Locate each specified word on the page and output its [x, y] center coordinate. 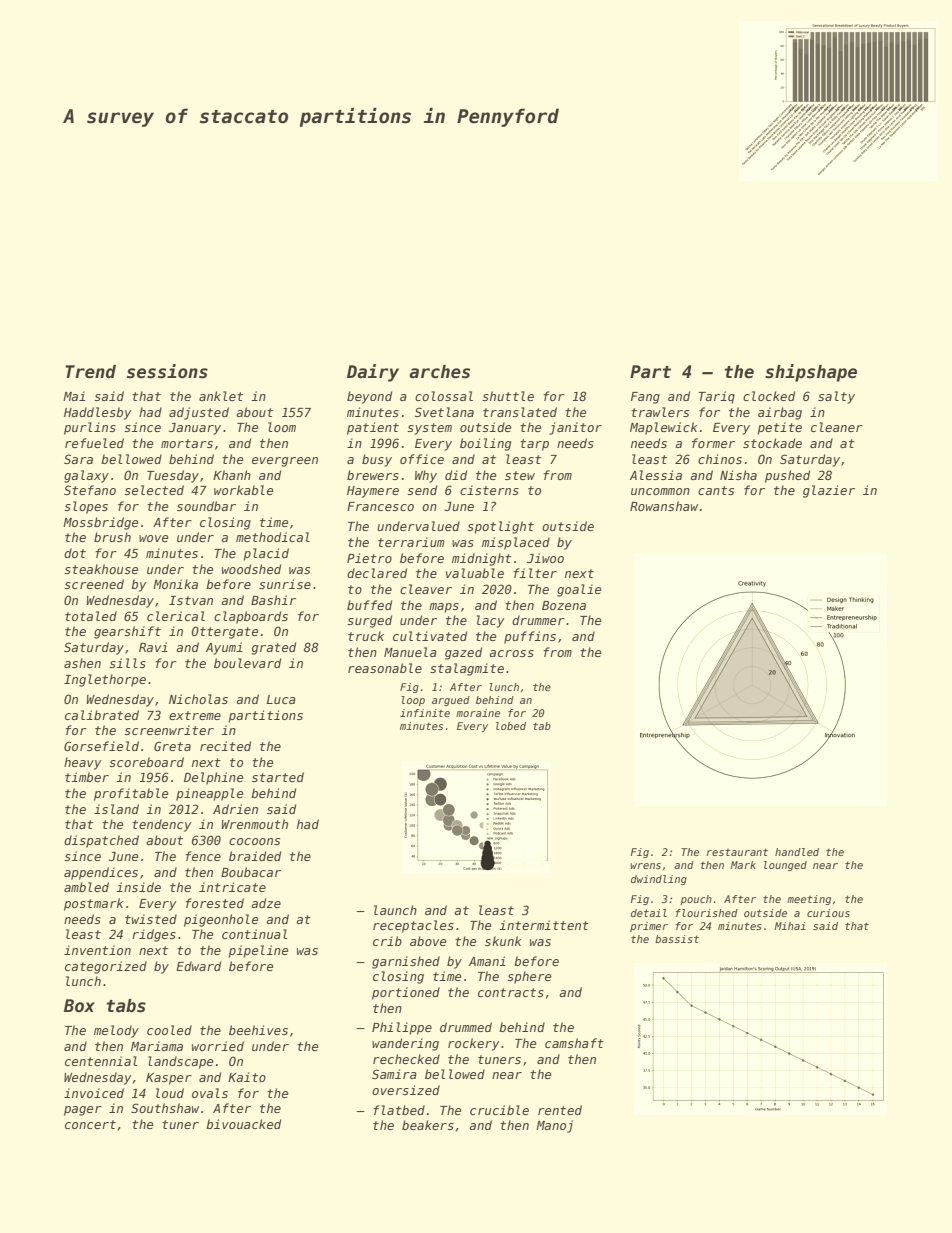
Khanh [232, 475]
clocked [769, 396]
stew [520, 475]
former [713, 443]
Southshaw [165, 1108]
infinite [425, 713]
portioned [406, 993]
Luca [281, 699]
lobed [511, 726]
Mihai [790, 926]
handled [797, 852]
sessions [167, 371]
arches [439, 372]
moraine [478, 713]
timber [87, 777]
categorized [106, 967]
